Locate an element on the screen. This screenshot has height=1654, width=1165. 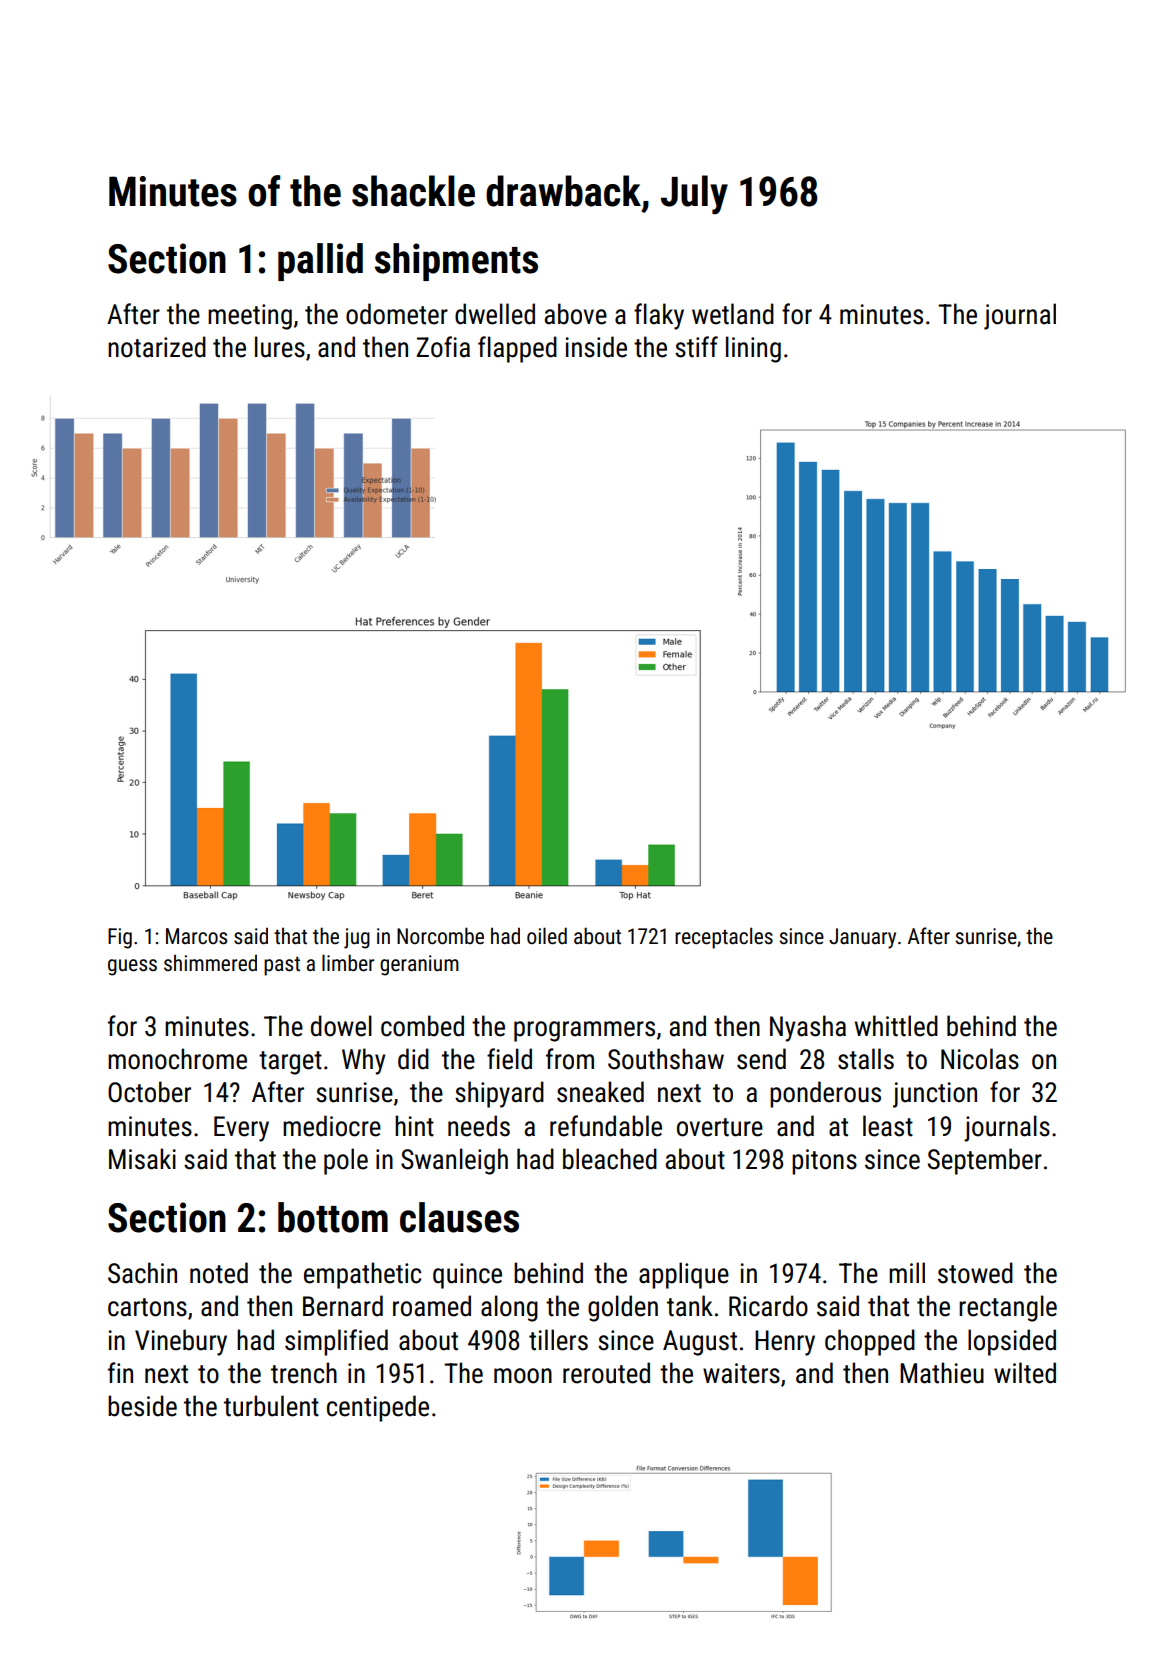
notarized is located at coordinates (157, 347).
